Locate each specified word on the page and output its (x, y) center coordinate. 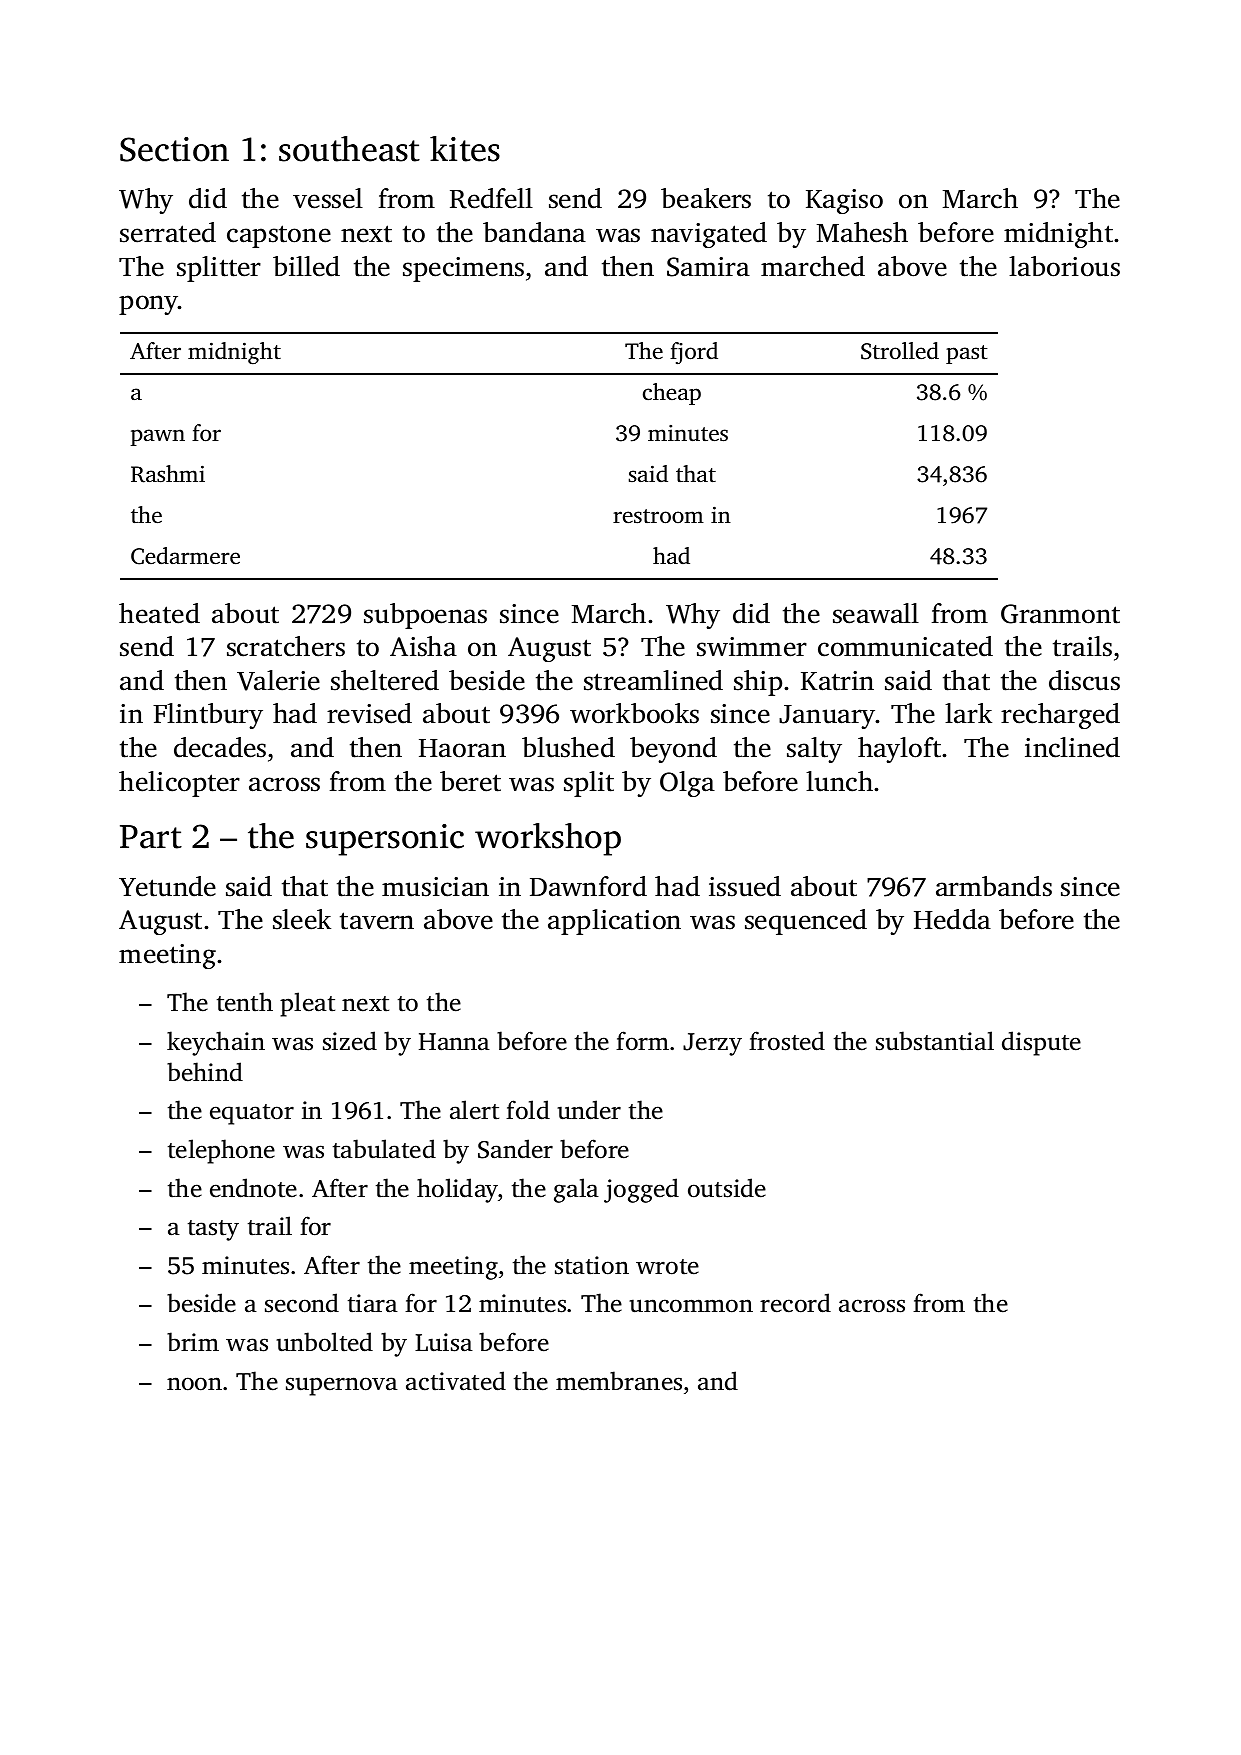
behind (205, 1072)
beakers (706, 198)
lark (968, 713)
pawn (158, 437)
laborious (1064, 266)
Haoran (462, 748)
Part (151, 837)
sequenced (806, 922)
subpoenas (425, 616)
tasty (213, 1230)
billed (306, 266)
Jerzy (712, 1044)
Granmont (1060, 614)
